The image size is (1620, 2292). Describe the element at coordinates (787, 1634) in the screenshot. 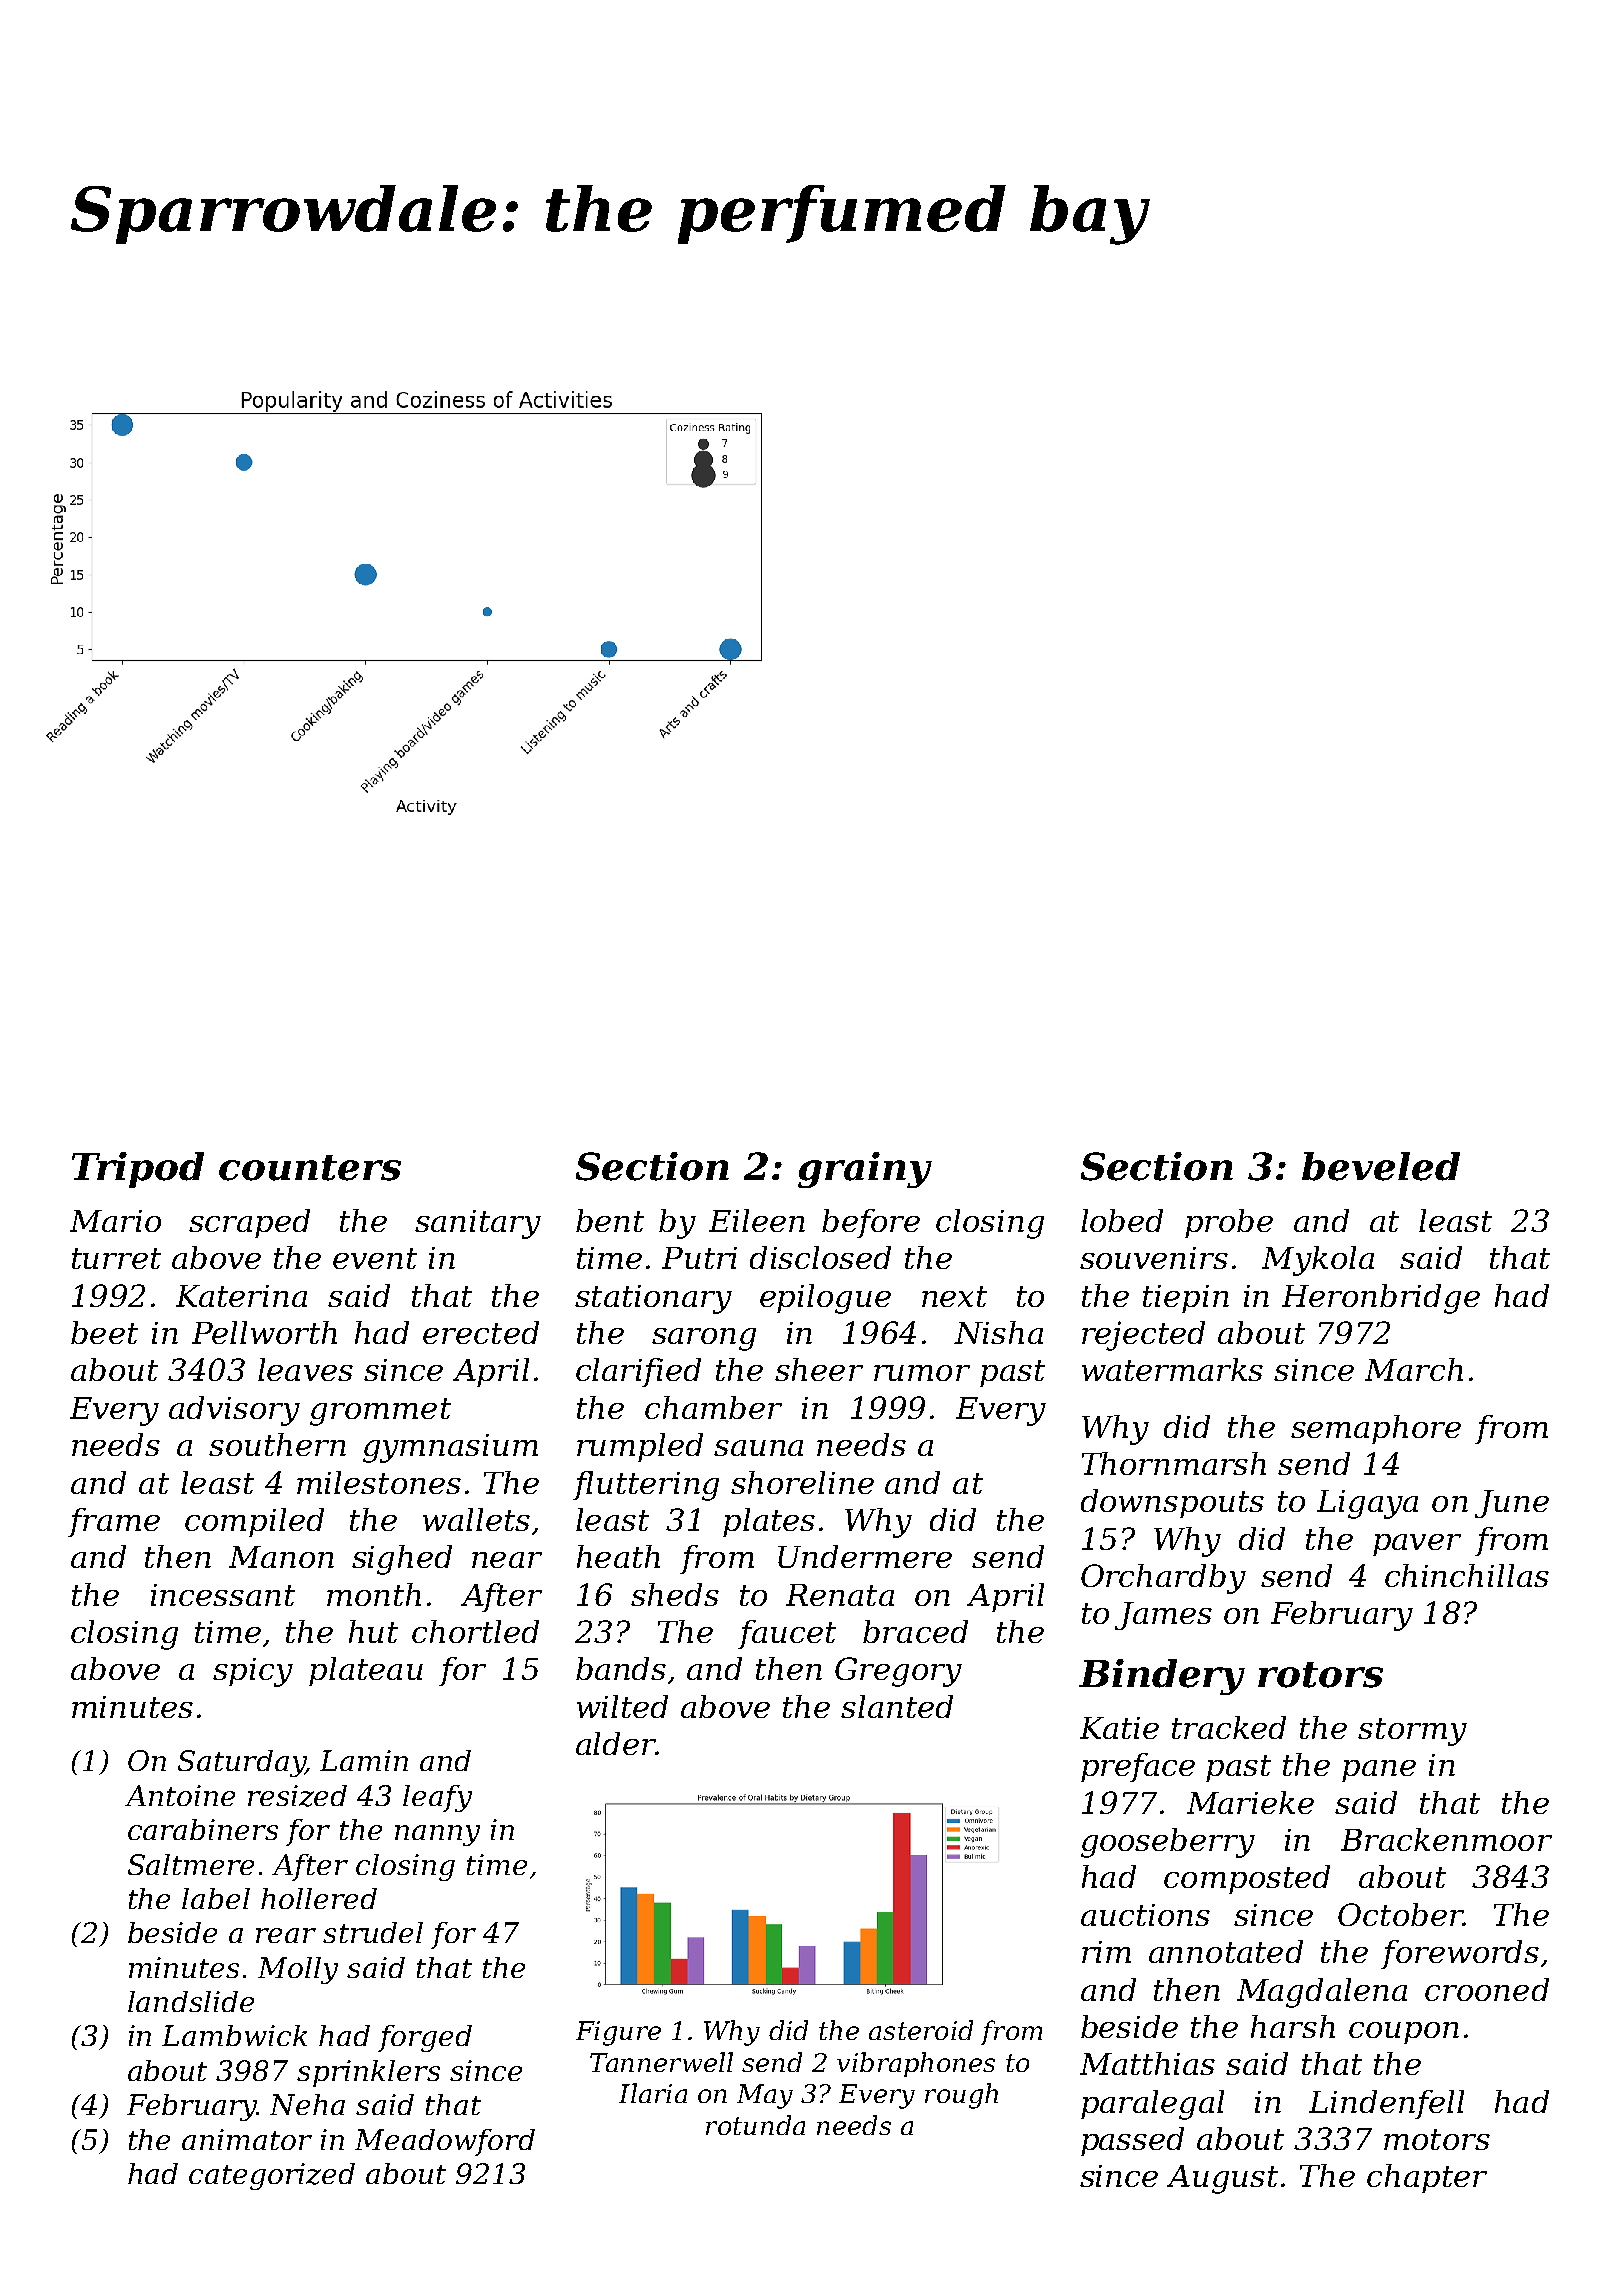

I see `faucet` at that location.
